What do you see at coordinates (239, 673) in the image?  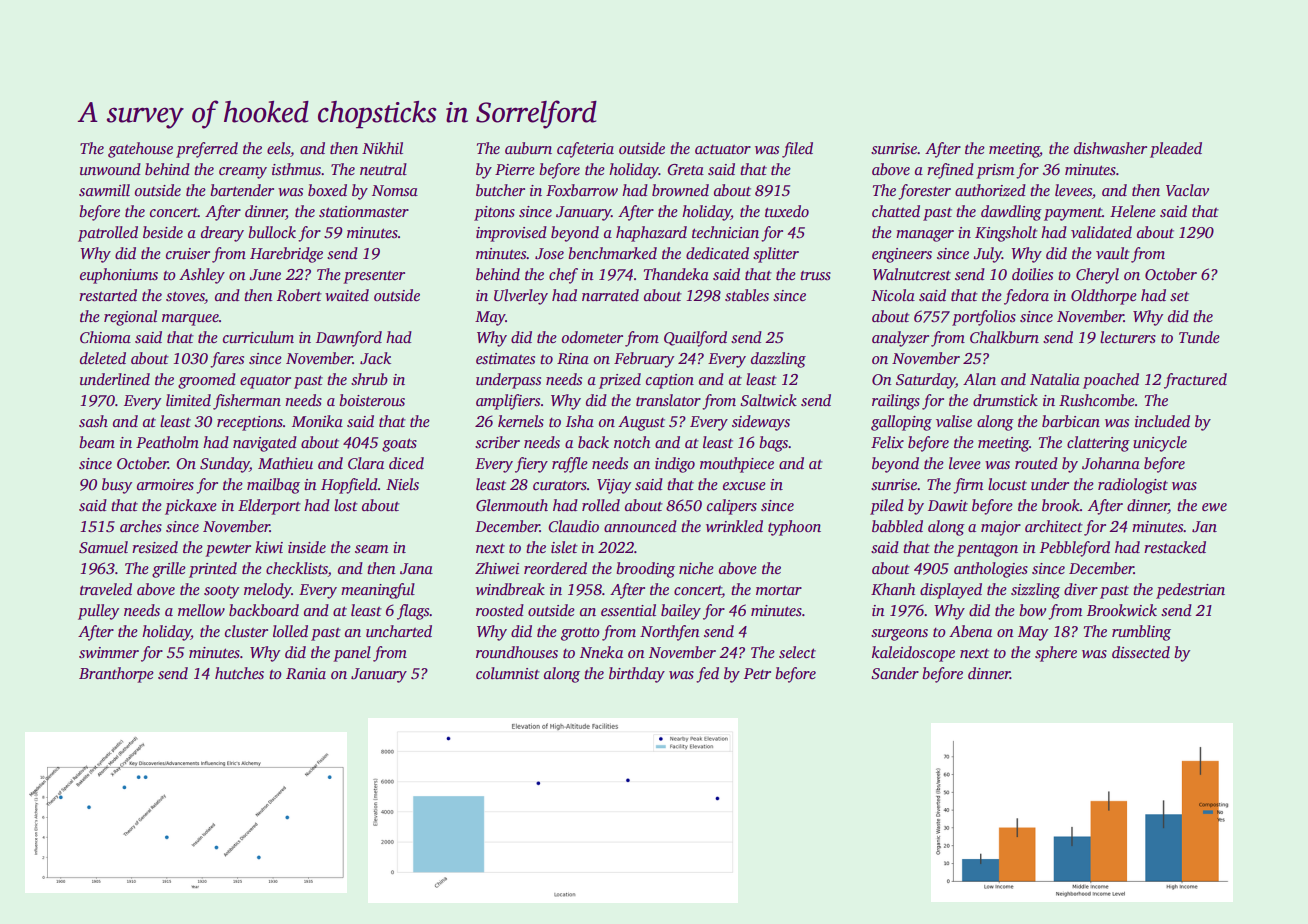 I see `hutches` at bounding box center [239, 673].
